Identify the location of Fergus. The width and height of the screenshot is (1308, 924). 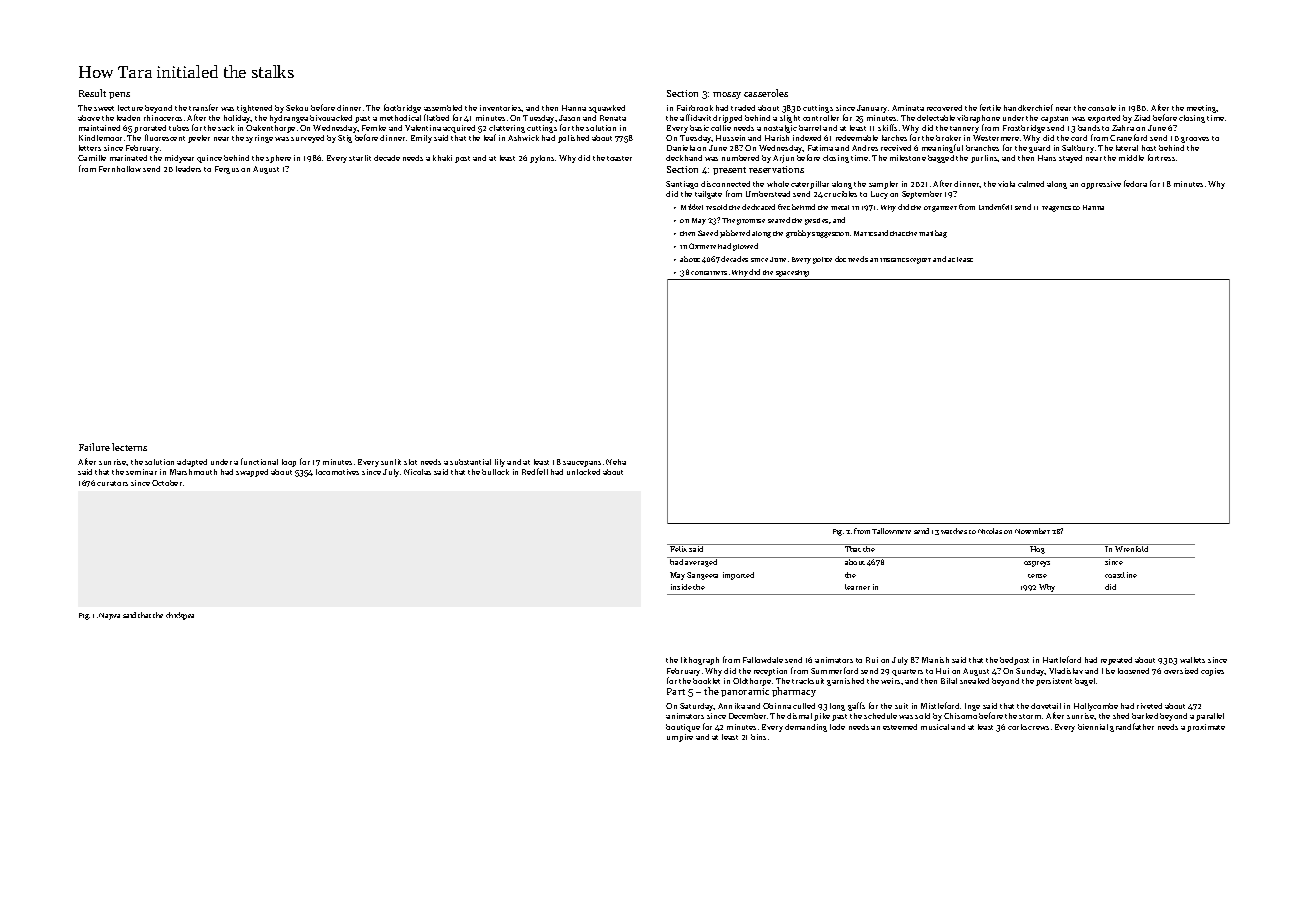
(227, 170).
